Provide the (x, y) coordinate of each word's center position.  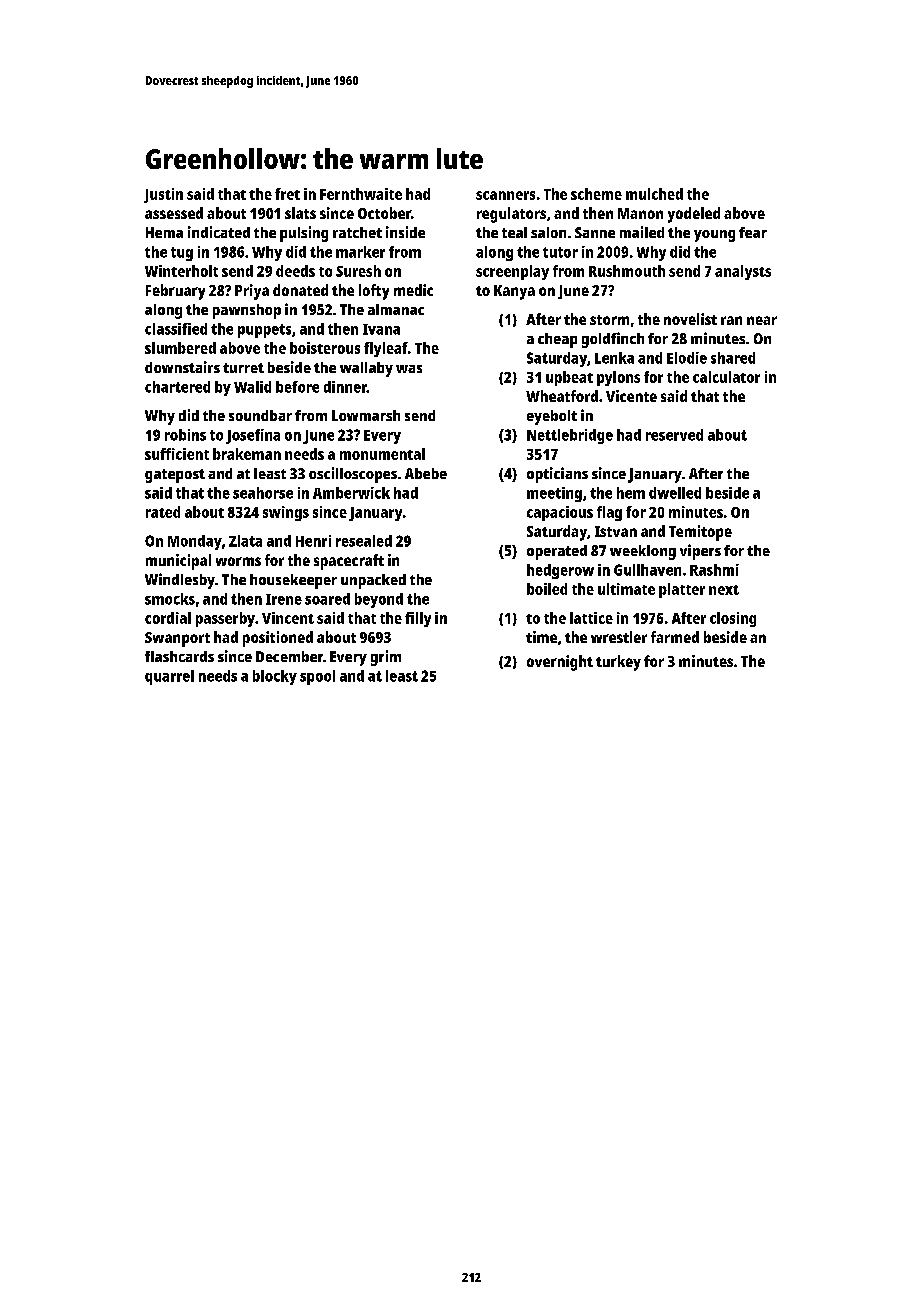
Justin (163, 195)
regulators (511, 215)
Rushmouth (627, 271)
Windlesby (180, 581)
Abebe (426, 473)
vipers (700, 552)
